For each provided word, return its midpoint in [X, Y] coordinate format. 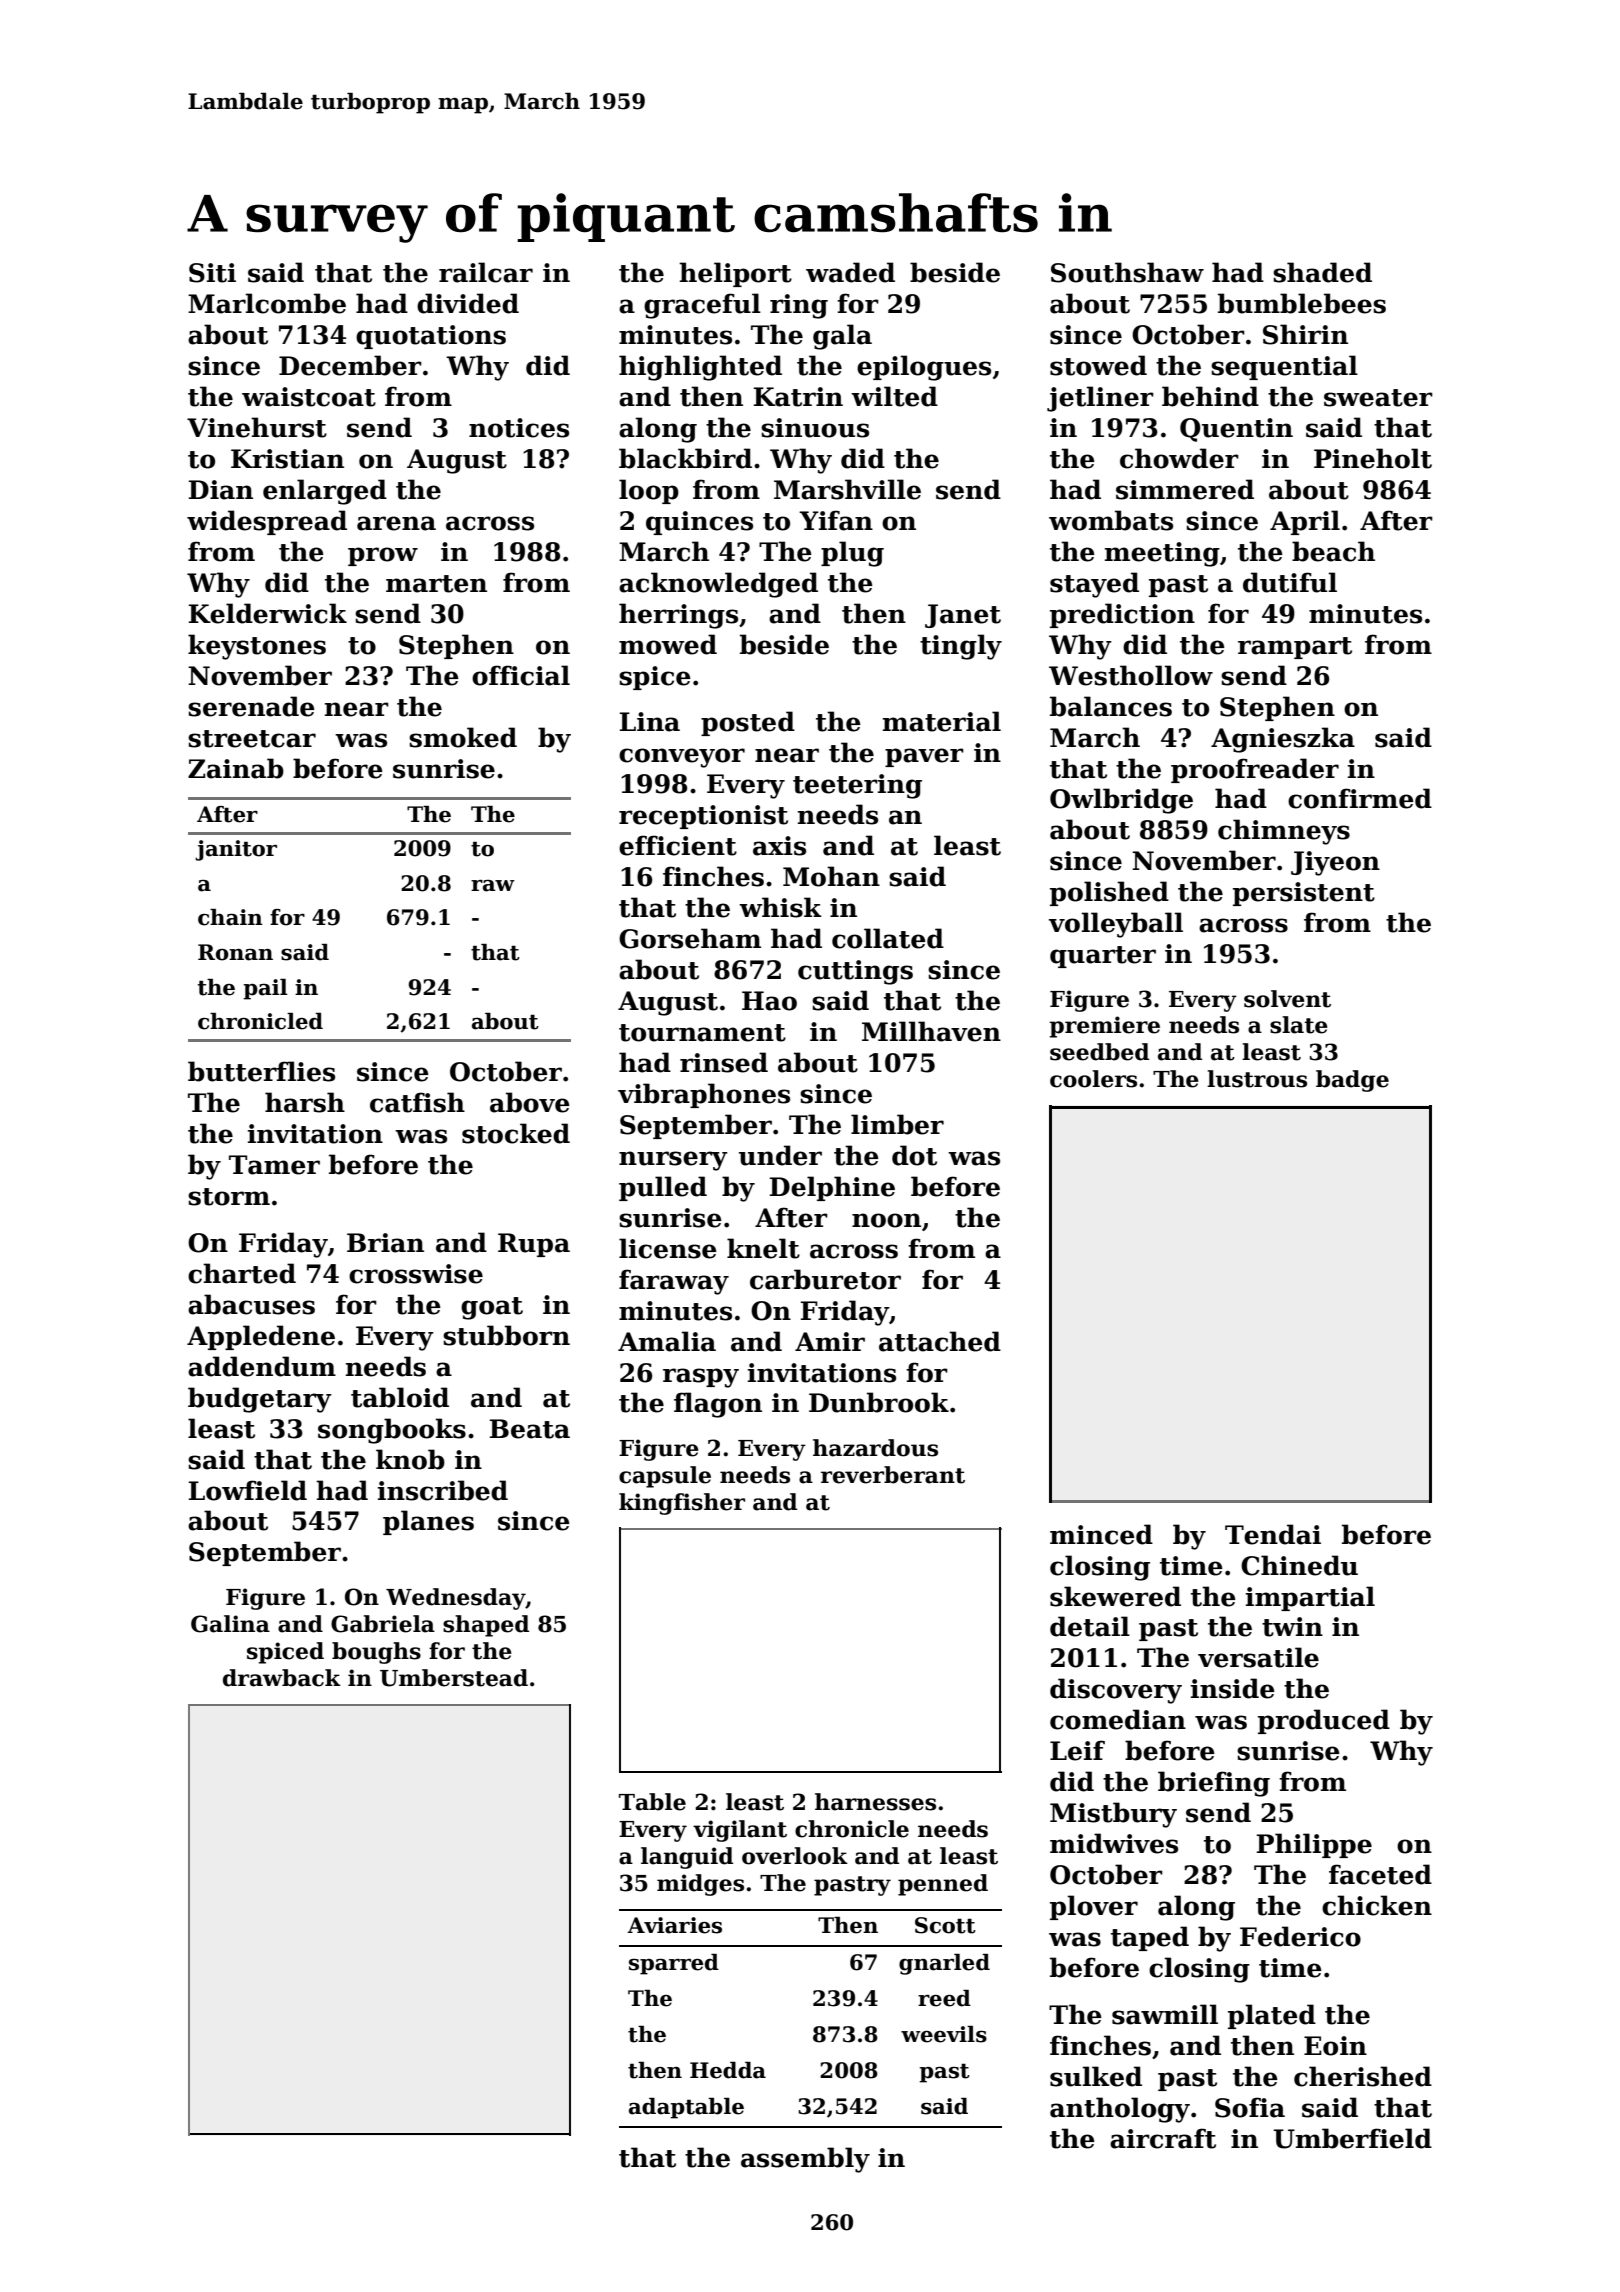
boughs [376, 1653]
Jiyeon [1335, 863]
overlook [795, 1856]
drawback [282, 1678]
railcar [486, 272]
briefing [1214, 1784]
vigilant [740, 1831]
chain [230, 917]
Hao [769, 1001]
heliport [735, 274]
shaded [1322, 272]
